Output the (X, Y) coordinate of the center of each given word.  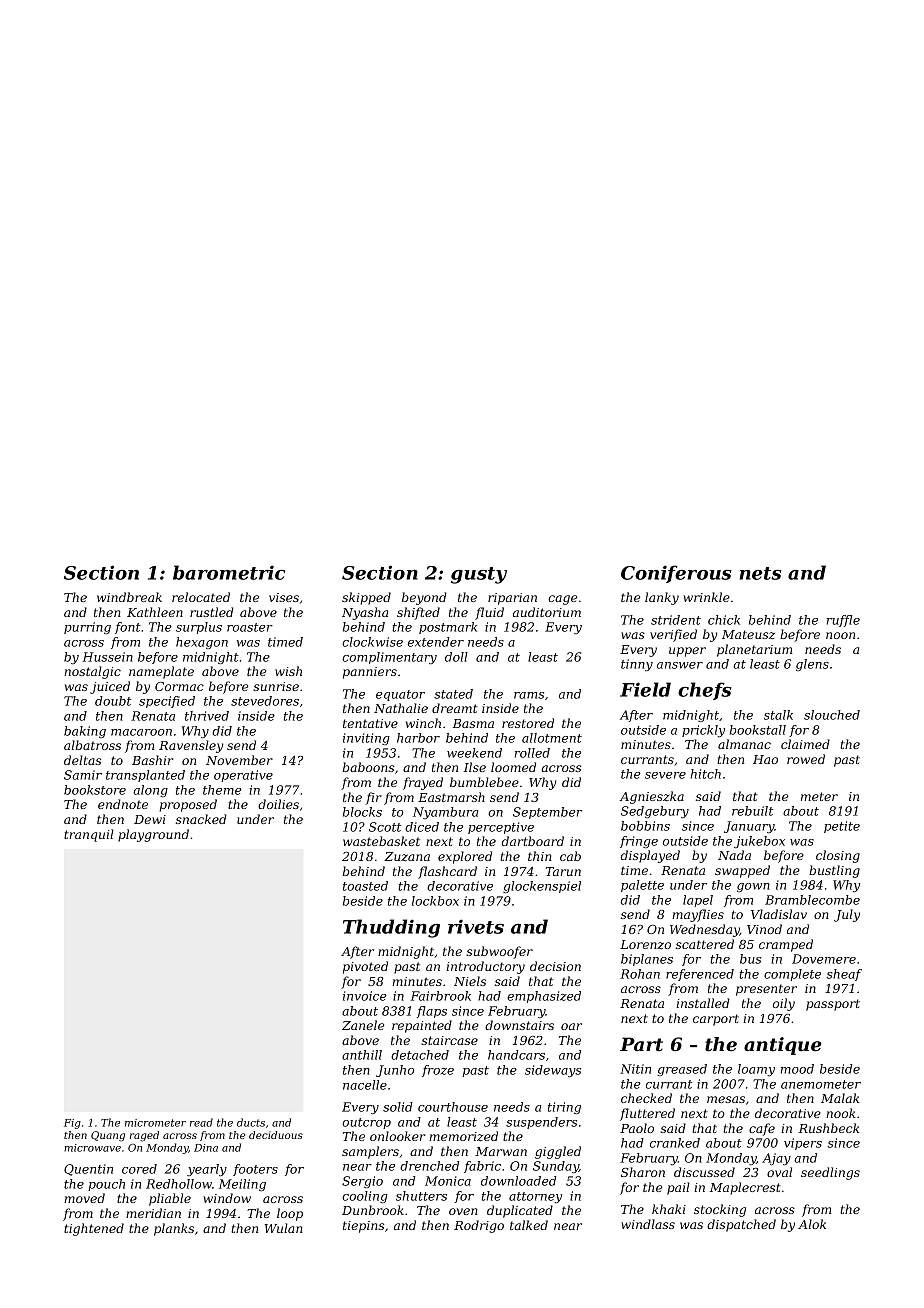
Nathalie (401, 708)
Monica (448, 1181)
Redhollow (179, 1184)
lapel (698, 901)
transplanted (145, 776)
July (847, 915)
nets (760, 573)
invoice (365, 996)
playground (153, 835)
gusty (479, 575)
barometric (229, 572)
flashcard (447, 872)
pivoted (365, 967)
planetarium (754, 650)
